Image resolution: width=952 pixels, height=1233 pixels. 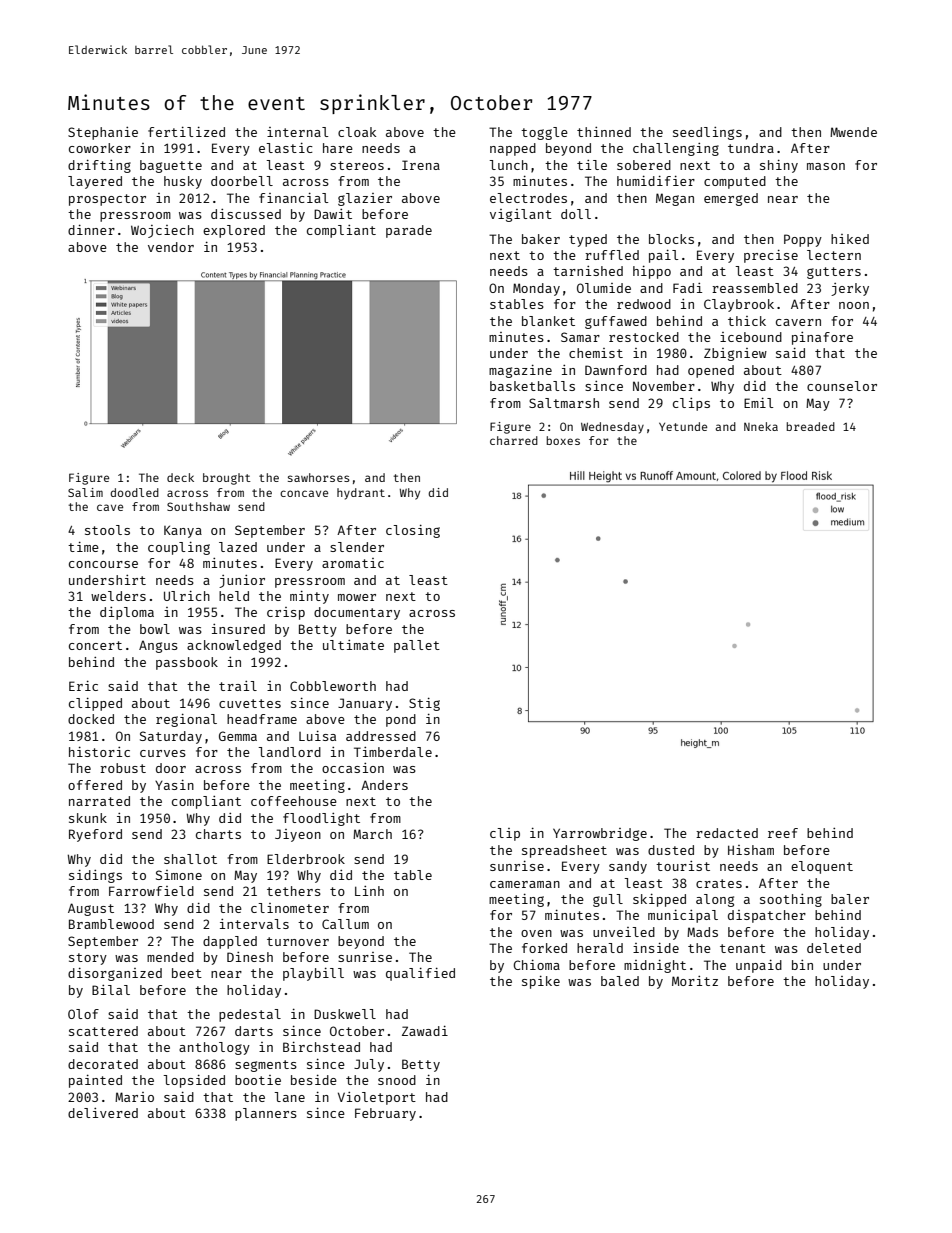 I want to click on Dinesh, so click(x=250, y=957).
